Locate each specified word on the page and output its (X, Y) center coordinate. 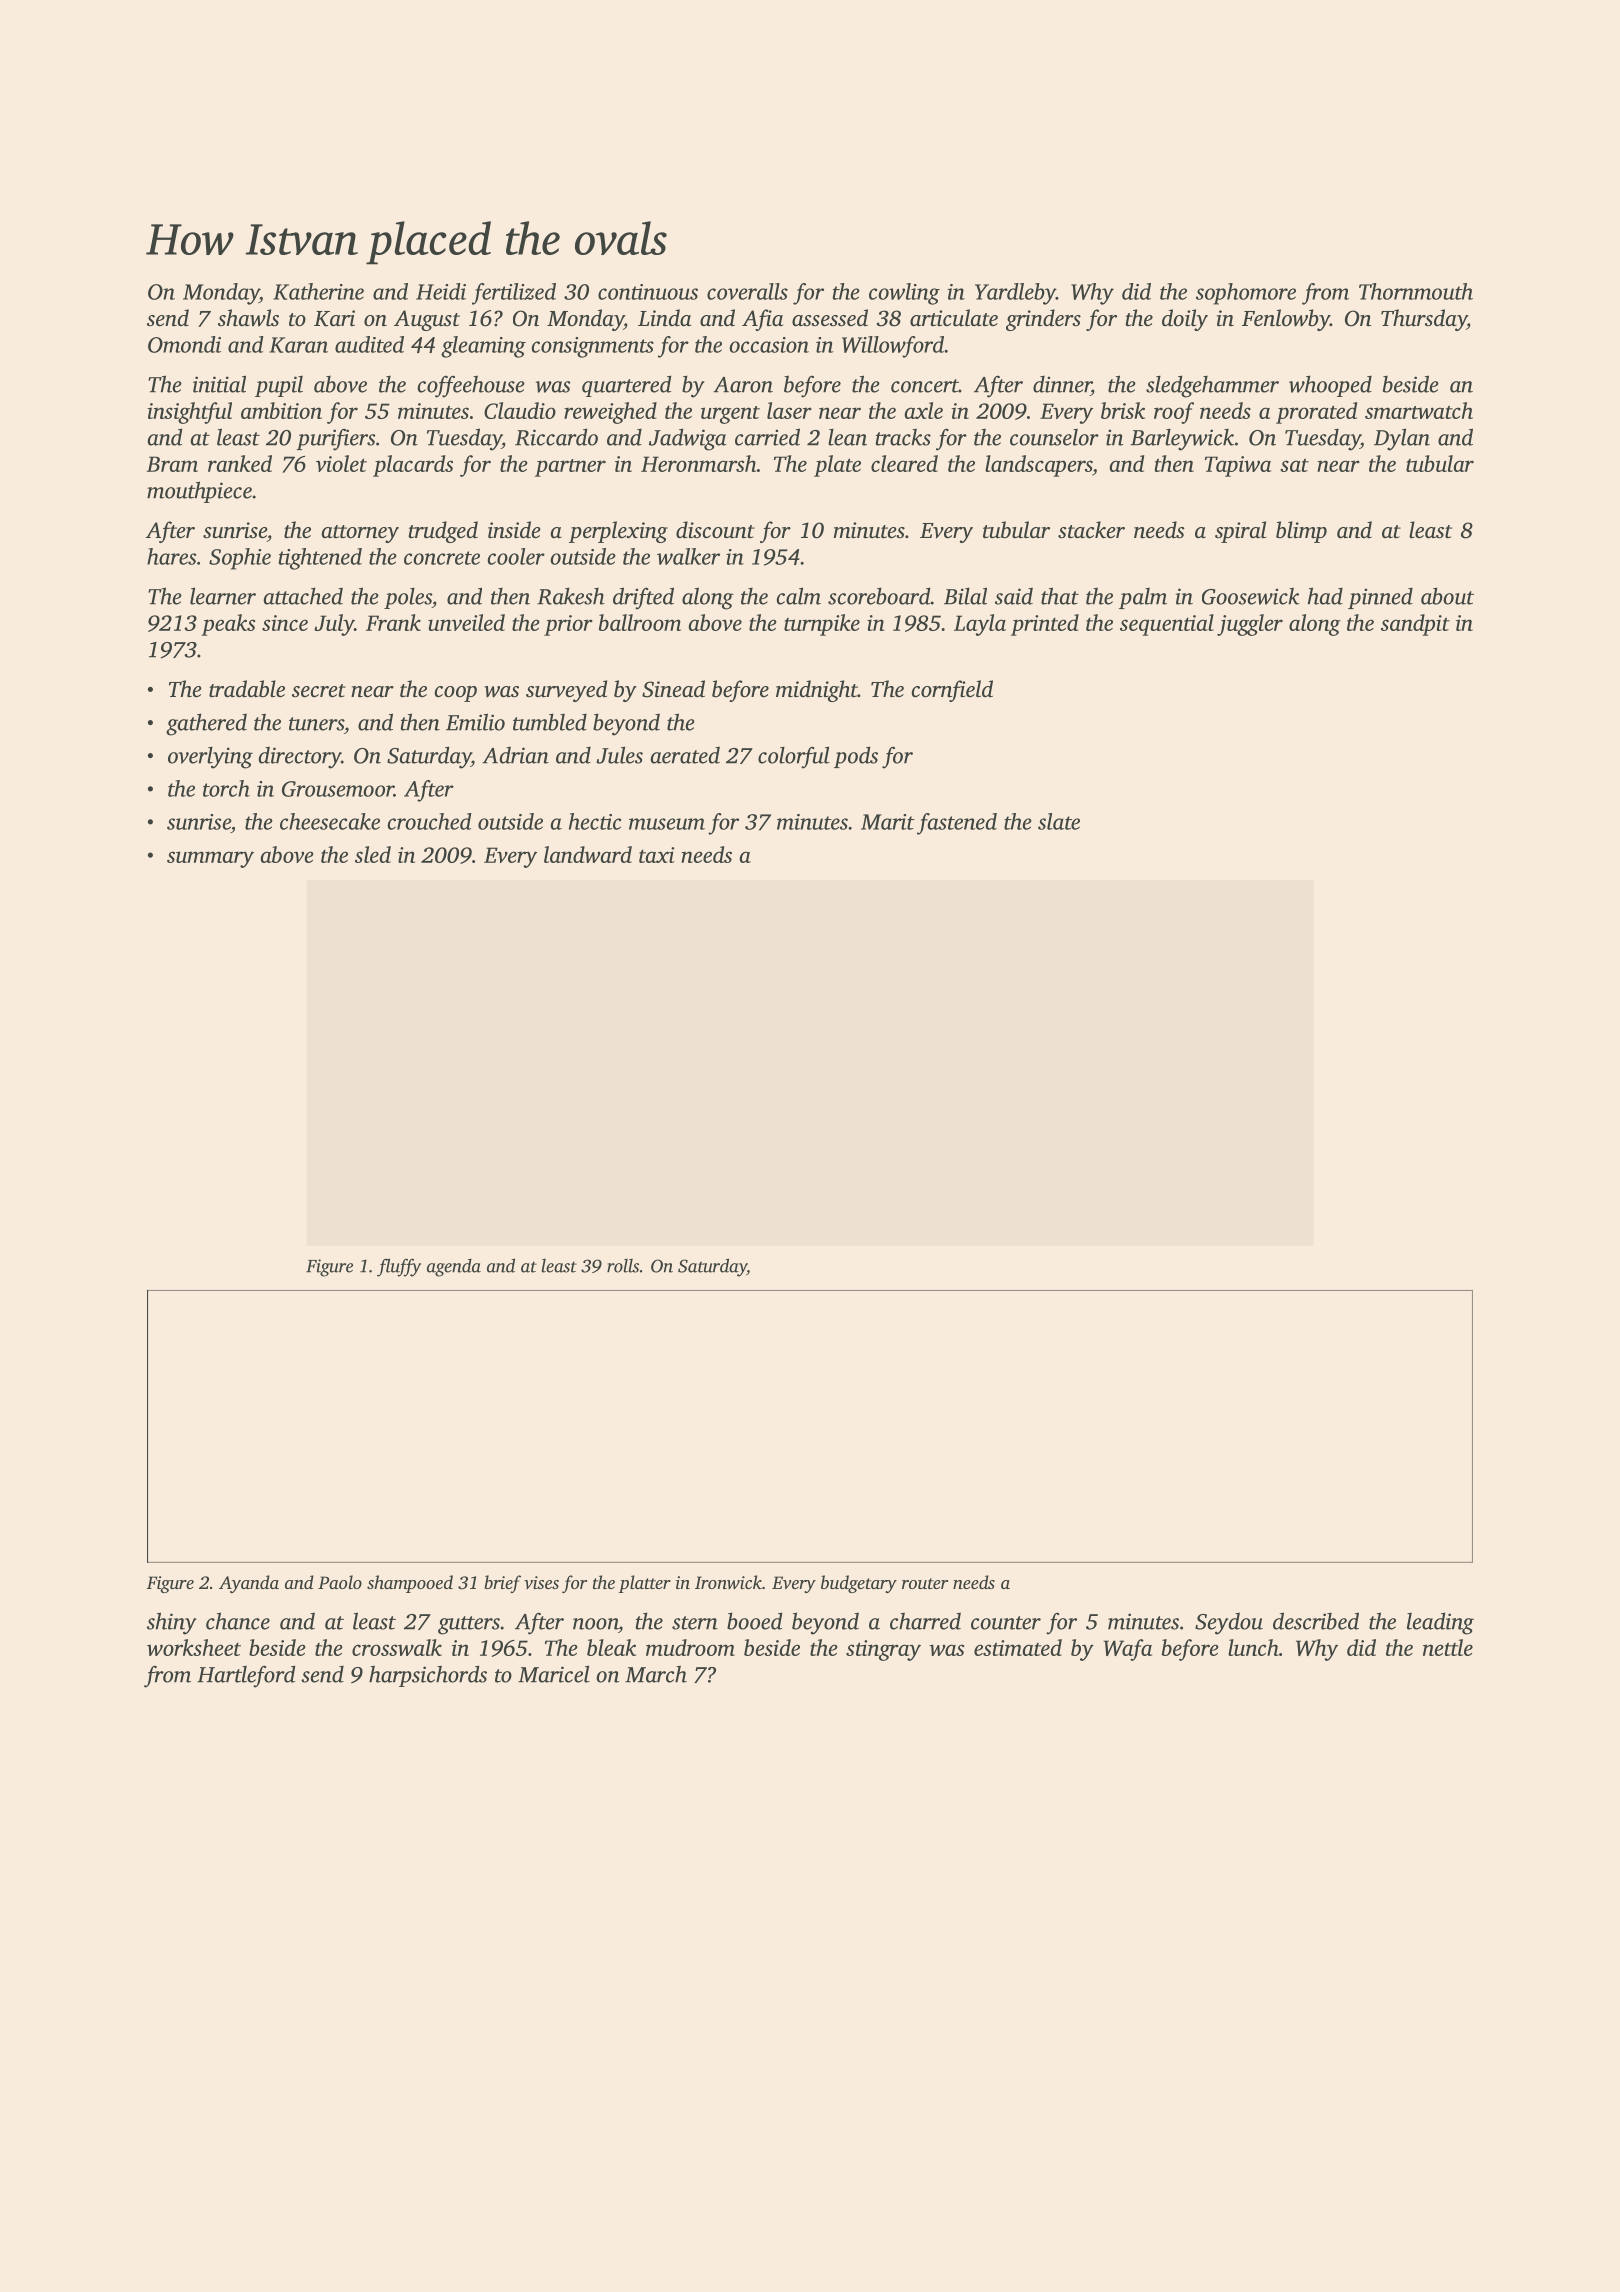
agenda (454, 1267)
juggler (1250, 625)
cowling (904, 294)
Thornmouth (1416, 291)
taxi (657, 855)
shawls (248, 318)
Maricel (554, 1674)
